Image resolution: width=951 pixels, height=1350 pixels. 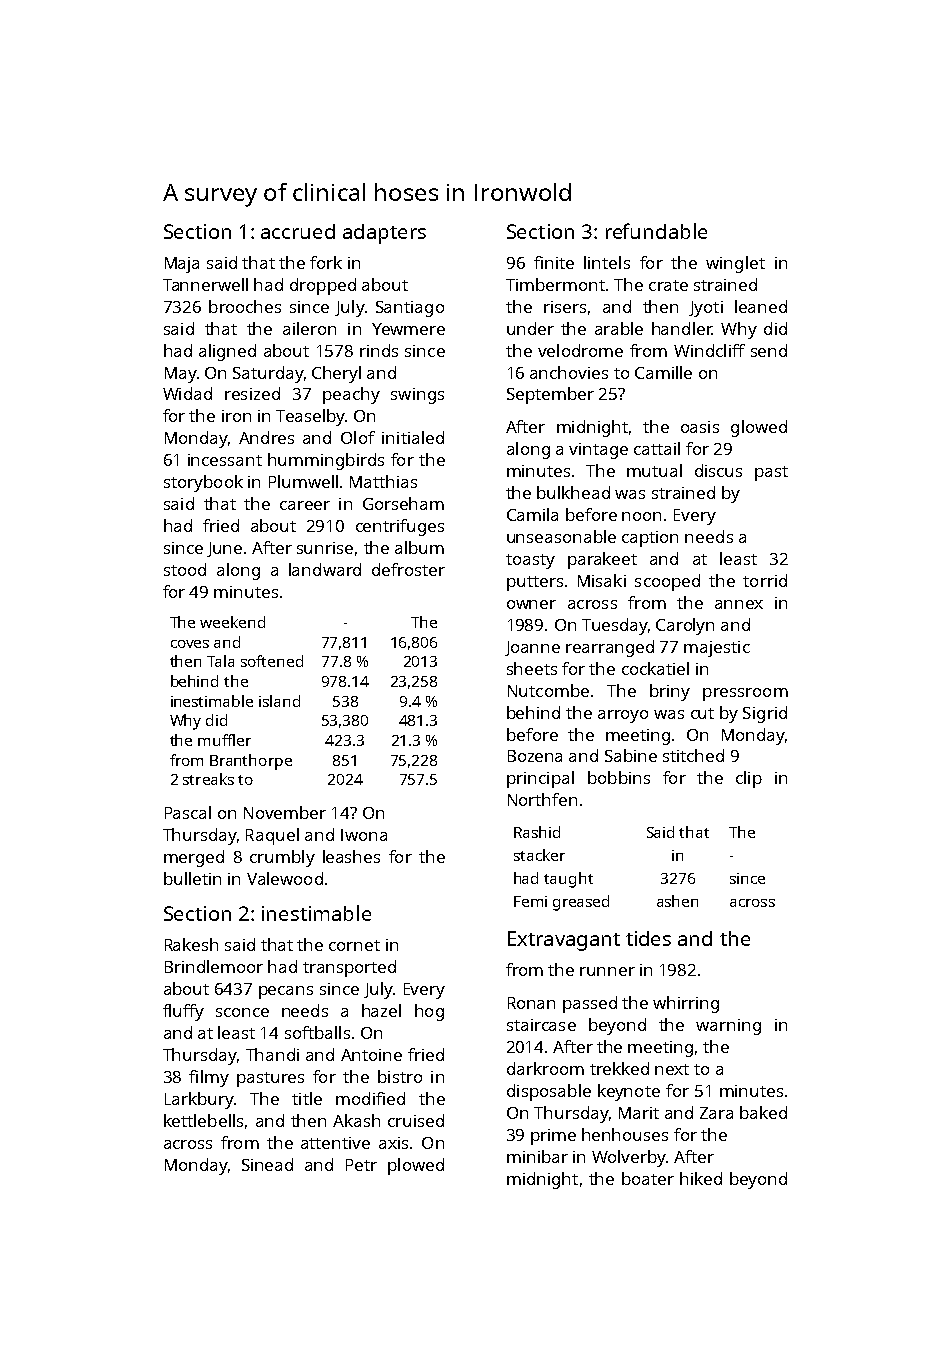 What do you see at coordinates (550, 395) in the document?
I see `September` at bounding box center [550, 395].
